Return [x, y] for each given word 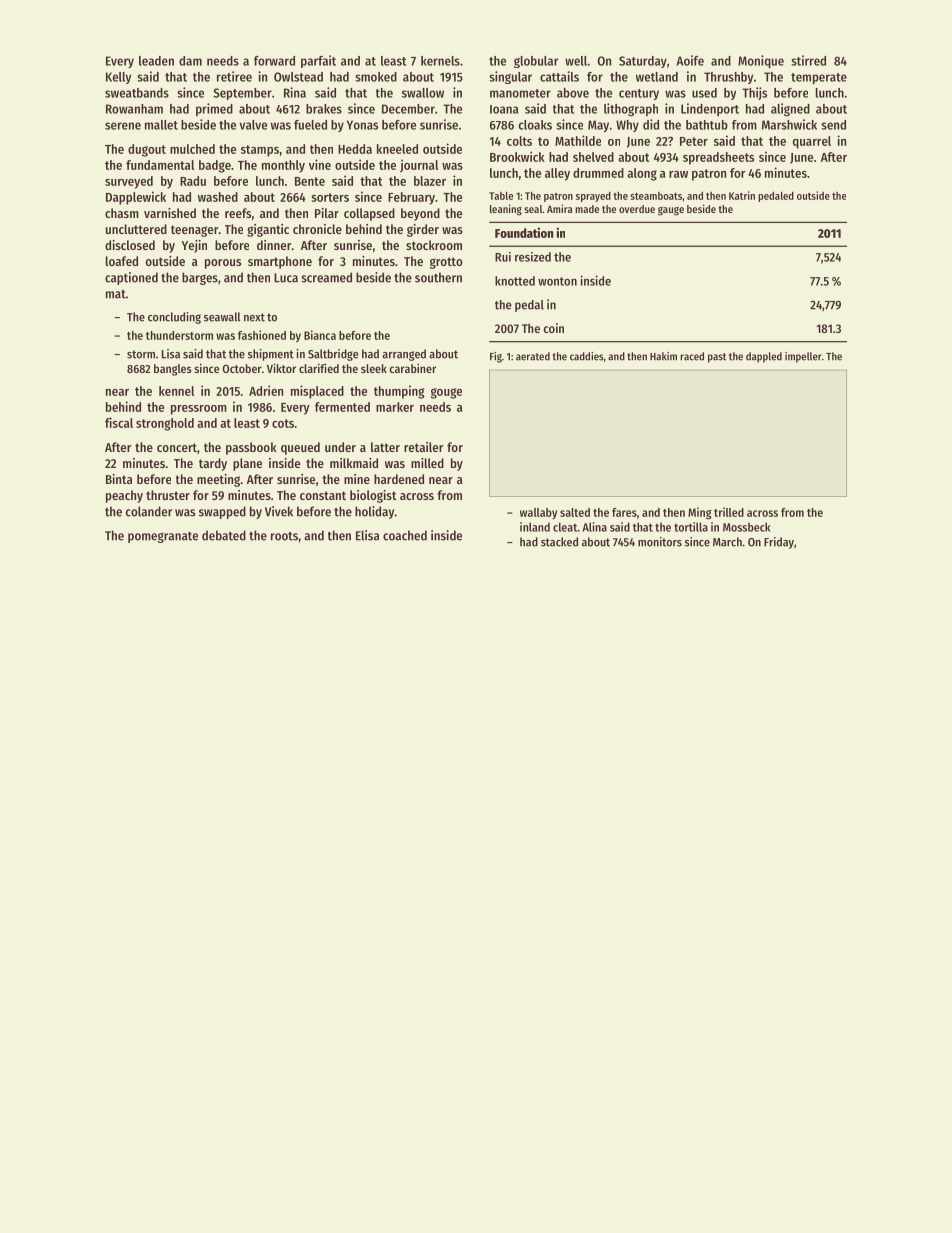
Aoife [690, 60]
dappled [764, 357]
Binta [119, 479]
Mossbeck [746, 527]
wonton [557, 281]
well [576, 61]
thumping [399, 392]
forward [274, 61]
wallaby [538, 513]
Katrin [742, 195]
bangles [173, 370]
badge [215, 166]
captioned [131, 278]
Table [501, 196]
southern [438, 277]
